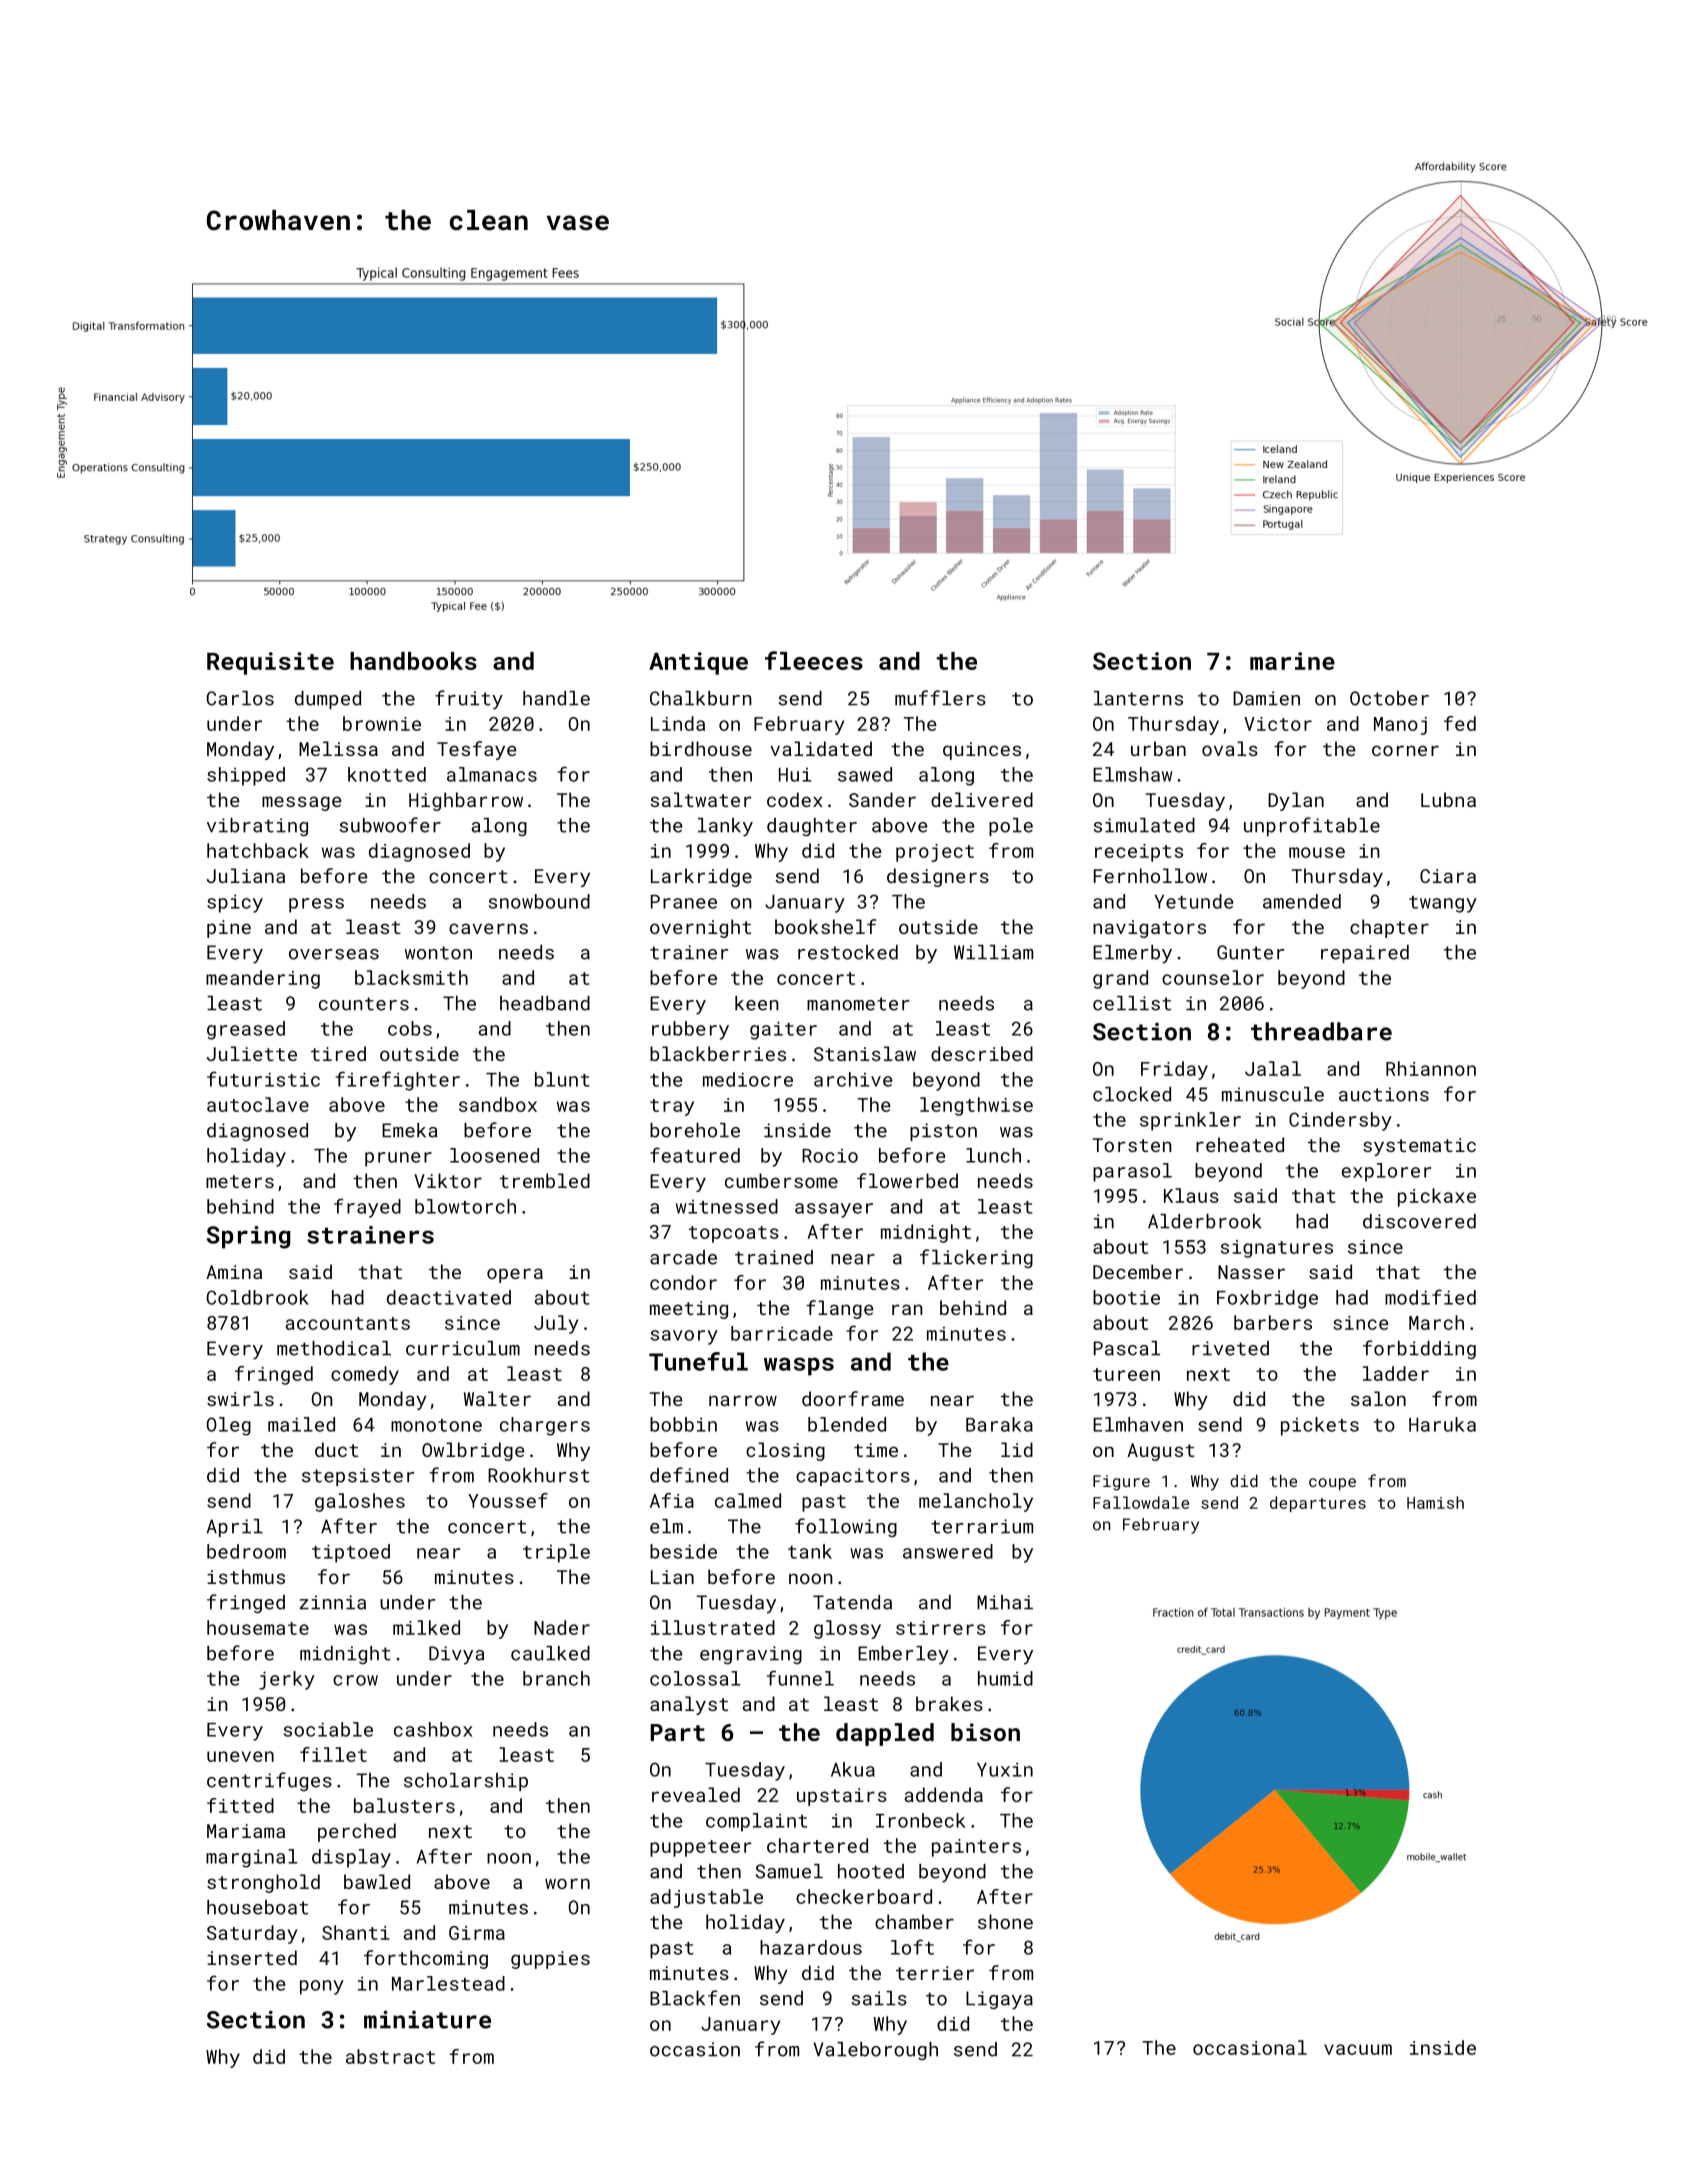  Describe the element at coordinates (935, 853) in the screenshot. I see `project` at that location.
